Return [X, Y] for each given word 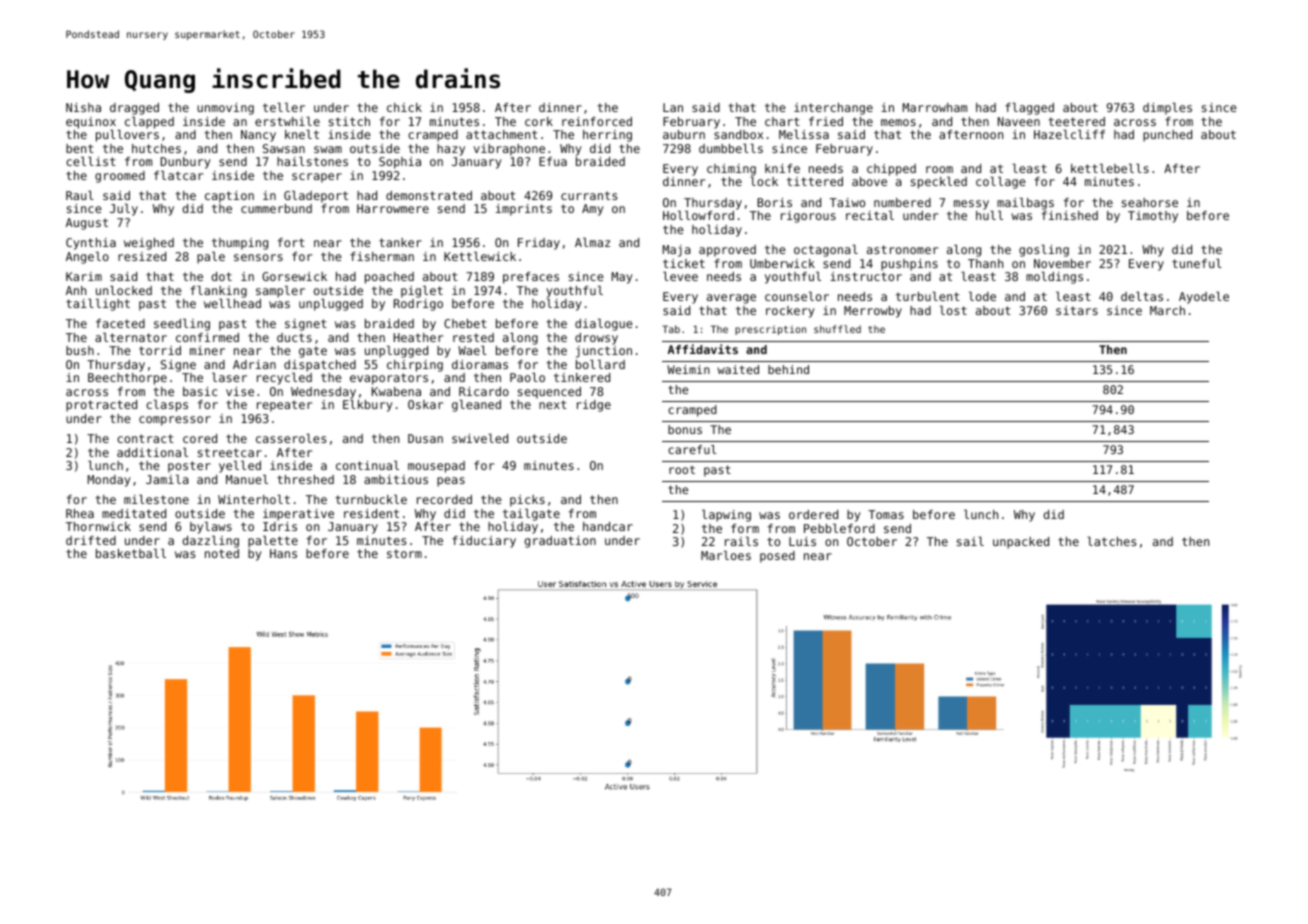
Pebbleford [839, 528]
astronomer [902, 249]
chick [404, 107]
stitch [349, 121]
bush [80, 350]
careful [692, 449]
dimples [1167, 108]
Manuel [247, 479]
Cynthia [91, 244]
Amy [593, 210]
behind [788, 369]
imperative [298, 515]
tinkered [582, 377]
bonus [685, 429]
